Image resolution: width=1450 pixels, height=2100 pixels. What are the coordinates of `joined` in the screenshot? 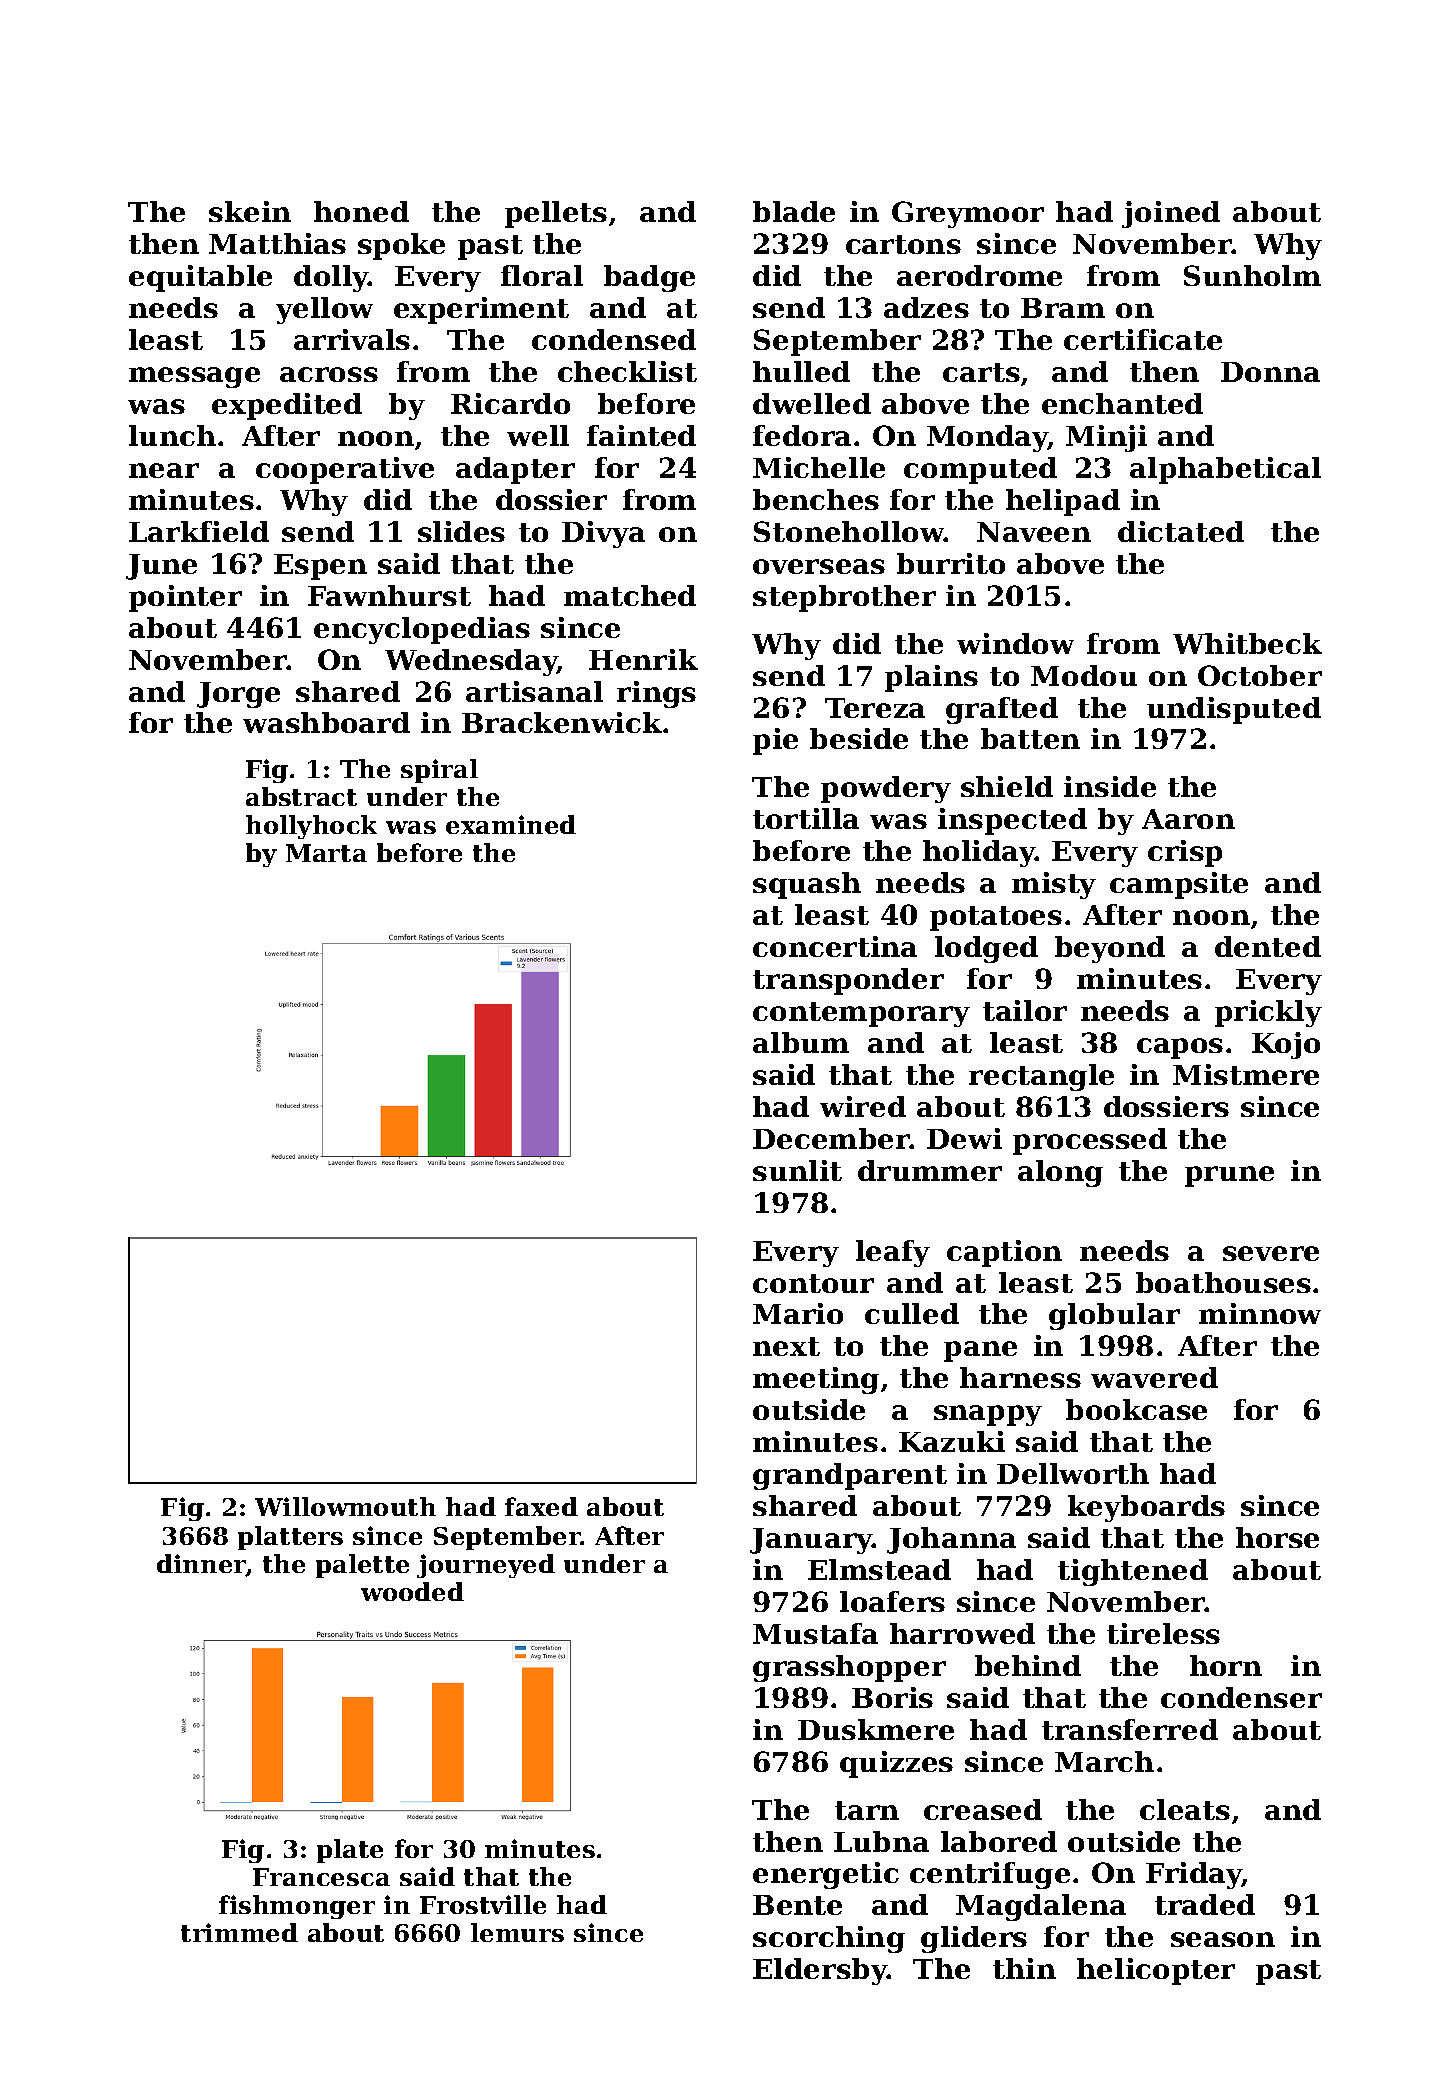 It's located at (1171, 214).
